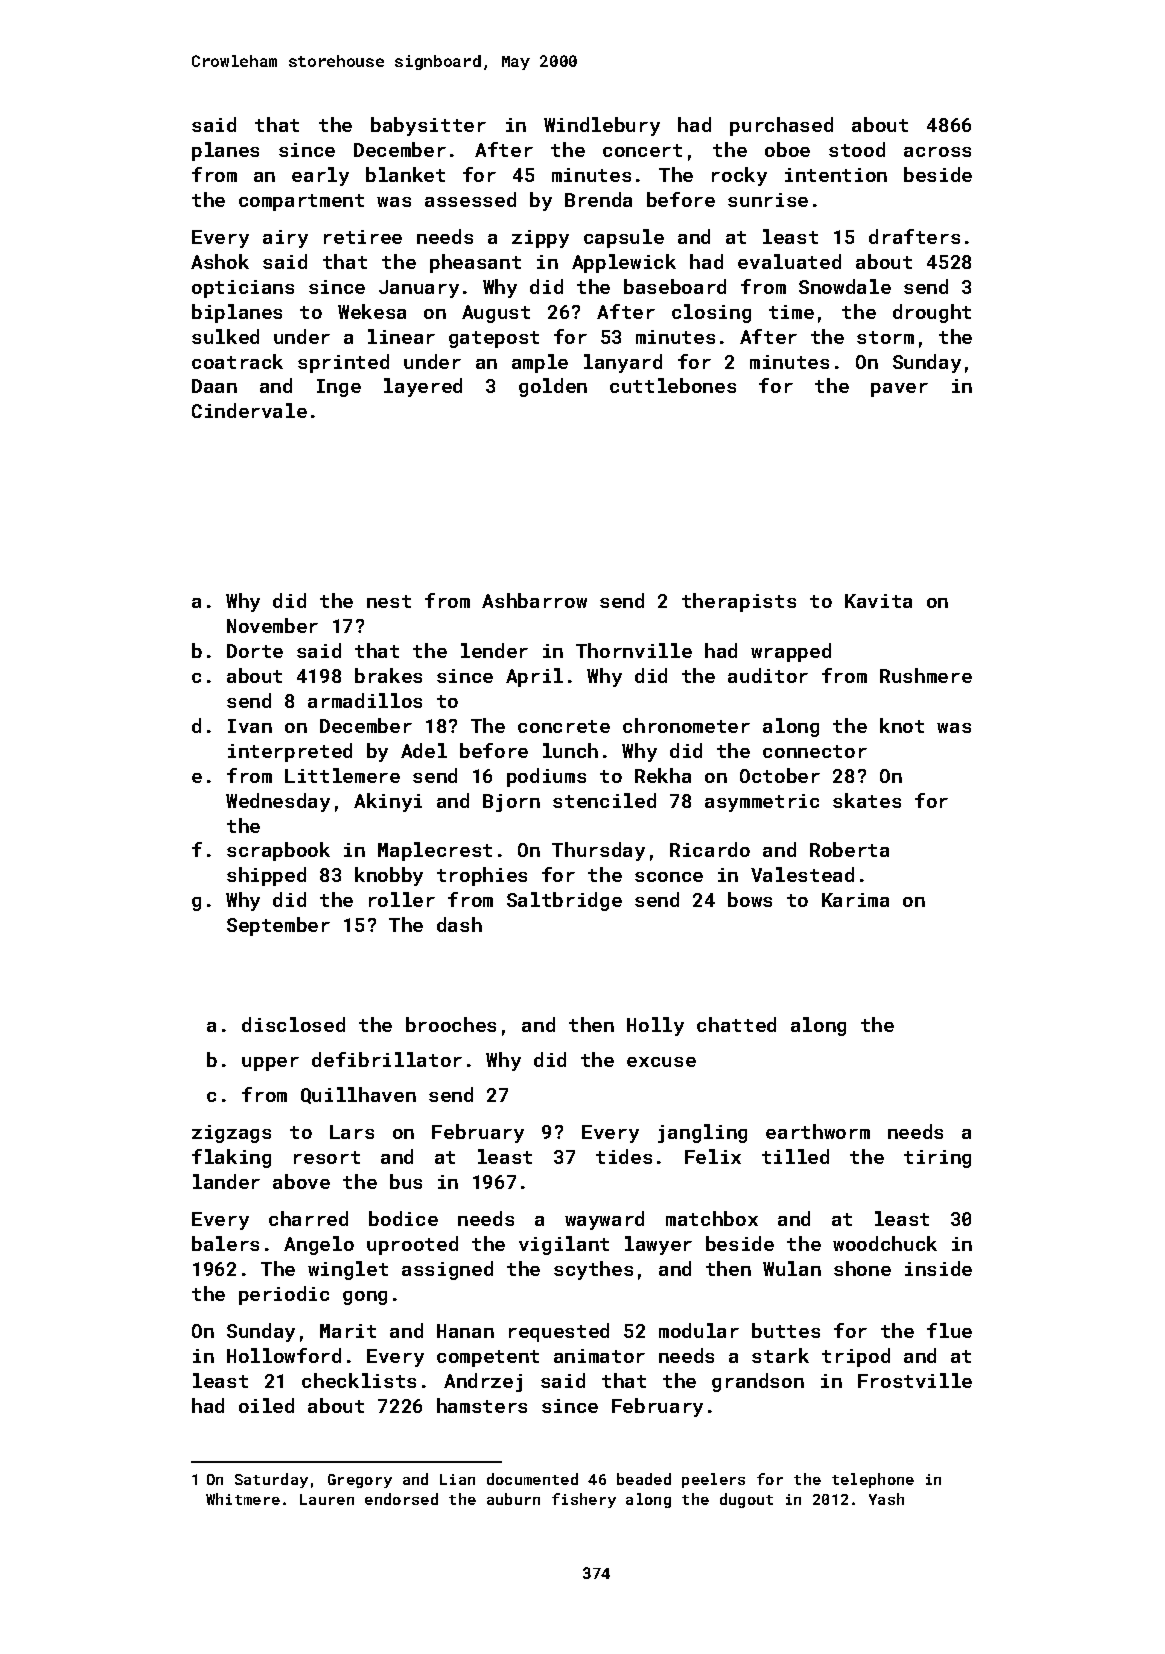 This image has width=1165, height=1654. What do you see at coordinates (428, 126) in the image?
I see `babysitter` at bounding box center [428, 126].
